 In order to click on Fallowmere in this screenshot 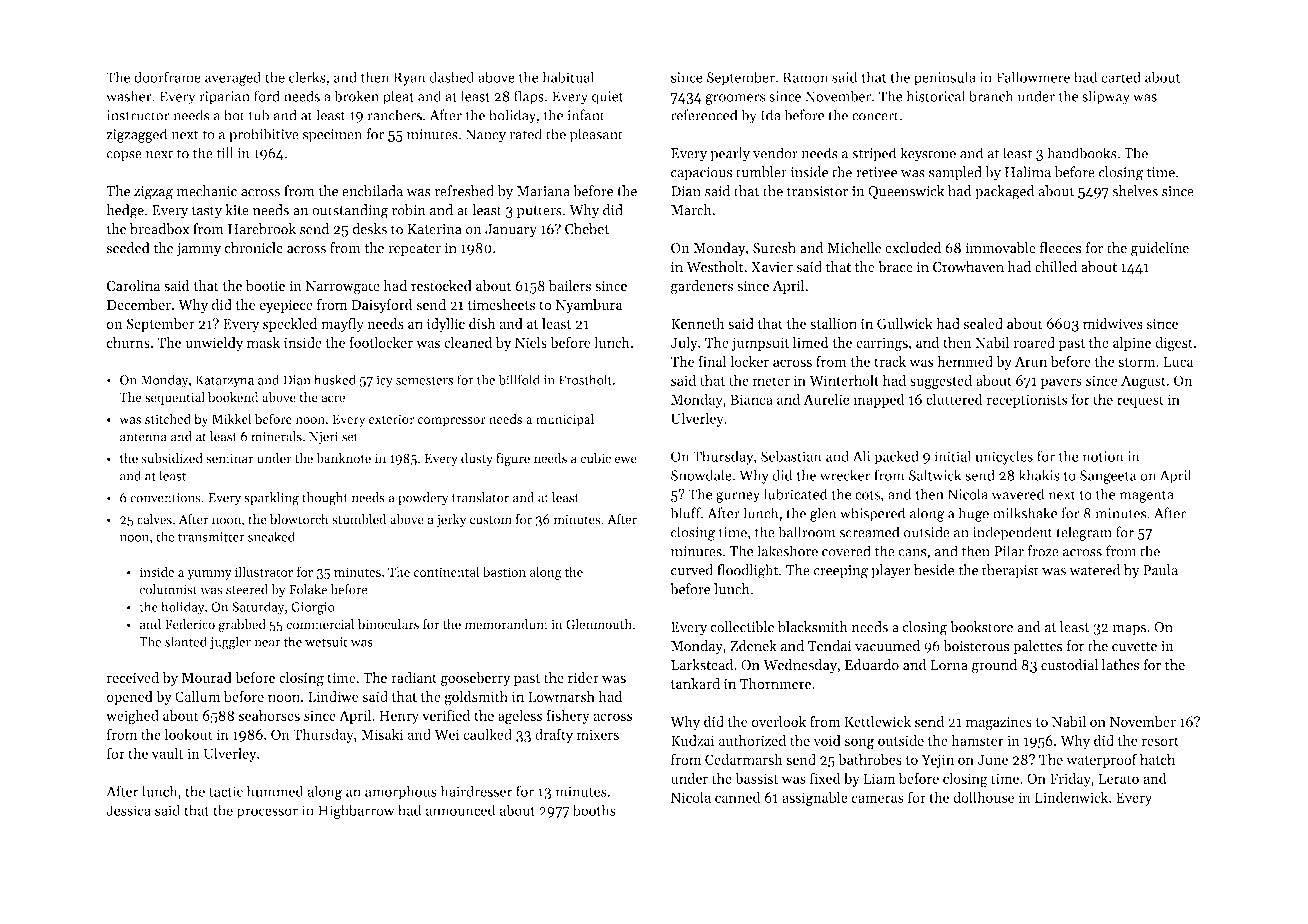, I will do `click(1033, 77)`.
